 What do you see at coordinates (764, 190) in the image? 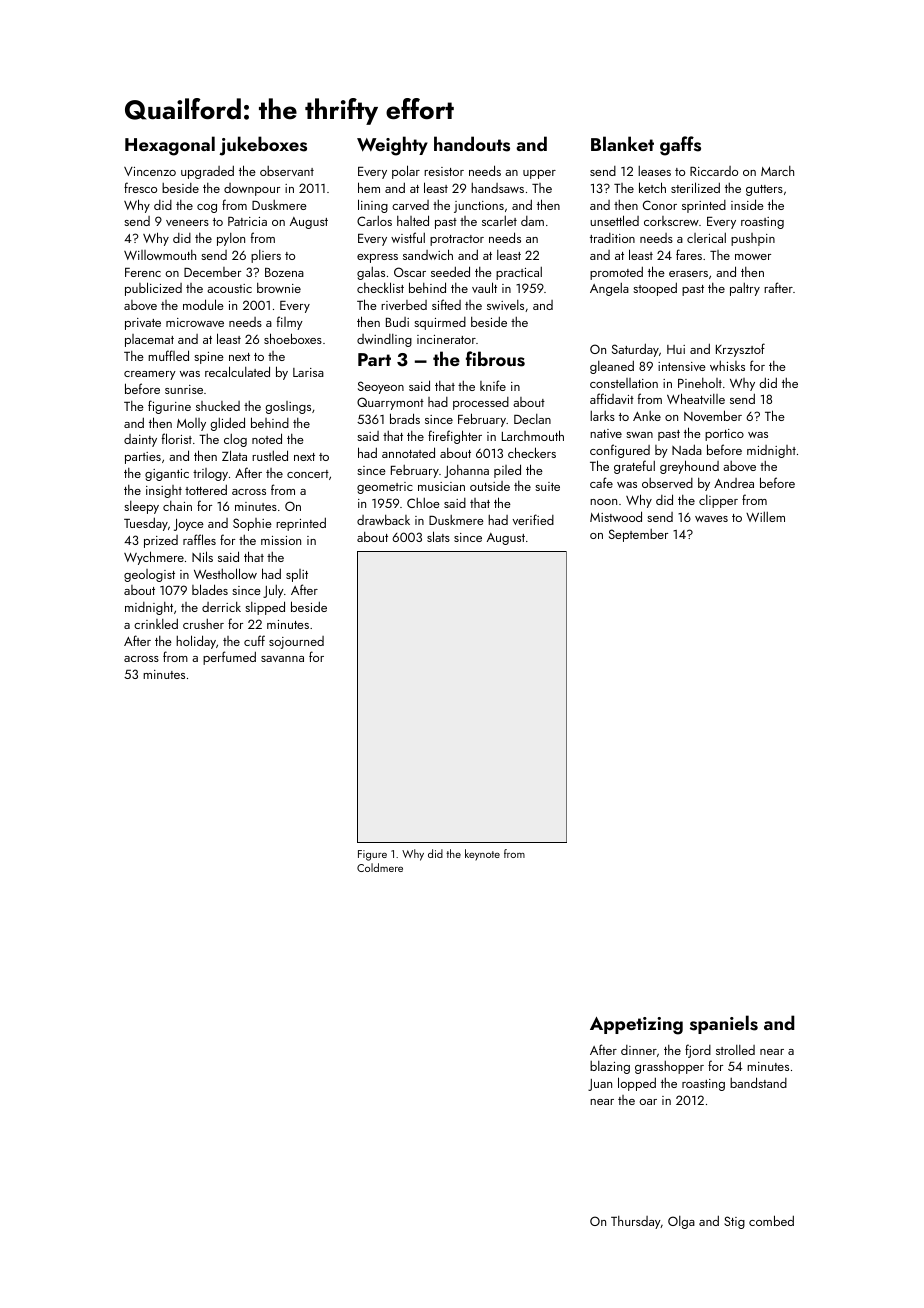
I see `gutters` at bounding box center [764, 190].
